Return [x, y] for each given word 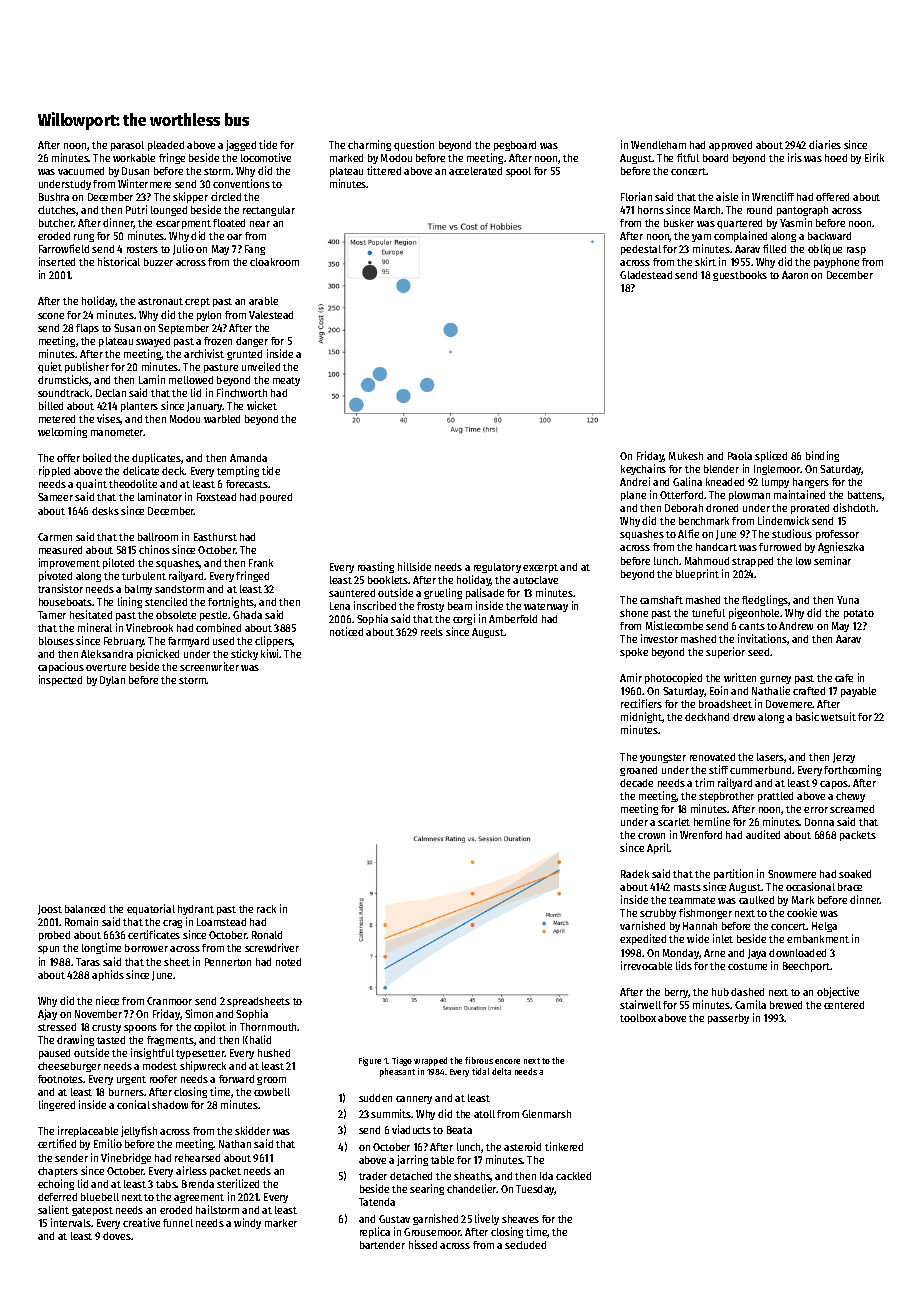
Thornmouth [269, 1027]
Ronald [267, 935]
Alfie [688, 533]
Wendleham [658, 145]
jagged [241, 145]
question [414, 145]
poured [276, 498]
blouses [56, 641]
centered [844, 1005]
